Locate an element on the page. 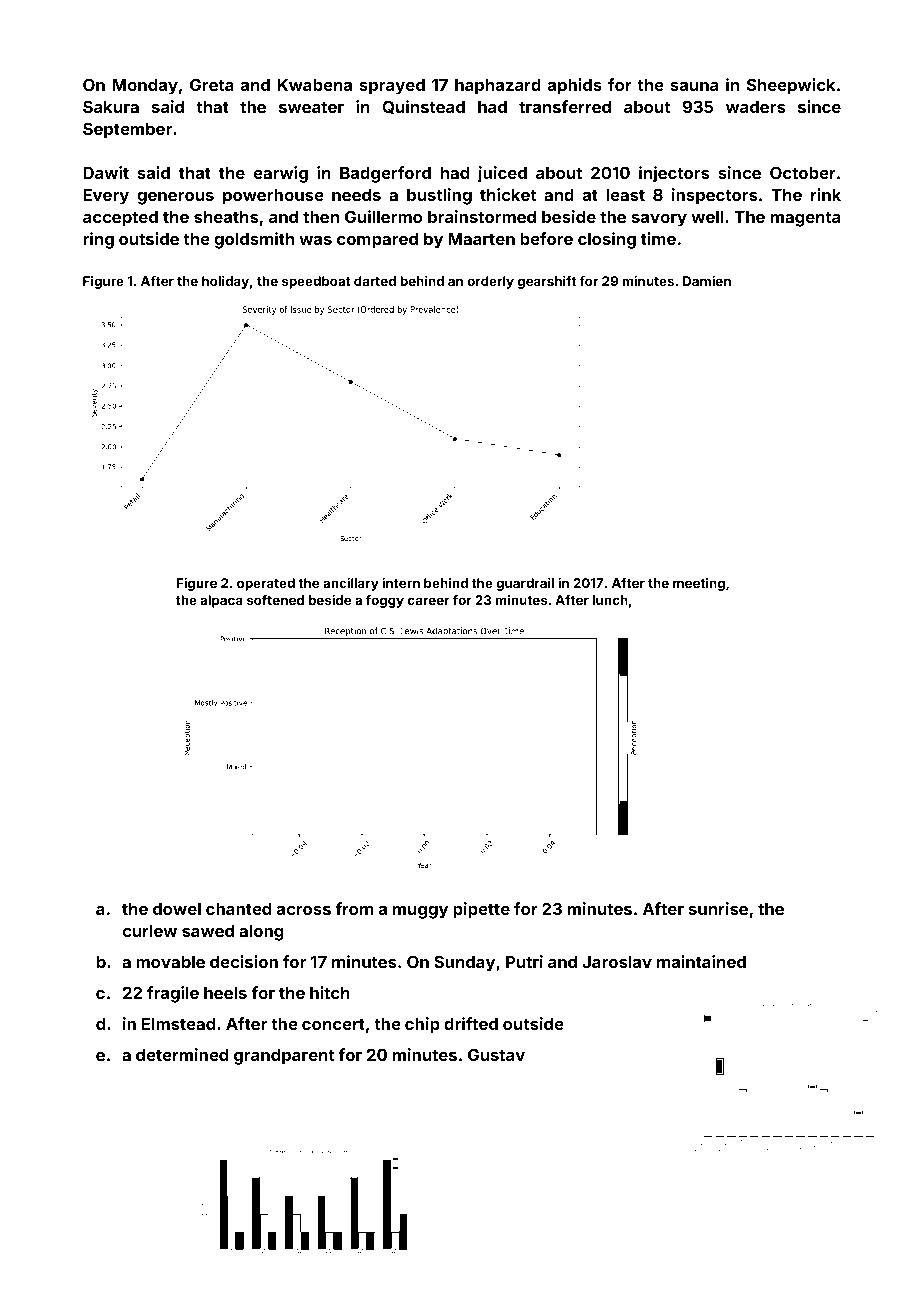 This page has width=924, height=1308. pipette is located at coordinates (481, 910).
